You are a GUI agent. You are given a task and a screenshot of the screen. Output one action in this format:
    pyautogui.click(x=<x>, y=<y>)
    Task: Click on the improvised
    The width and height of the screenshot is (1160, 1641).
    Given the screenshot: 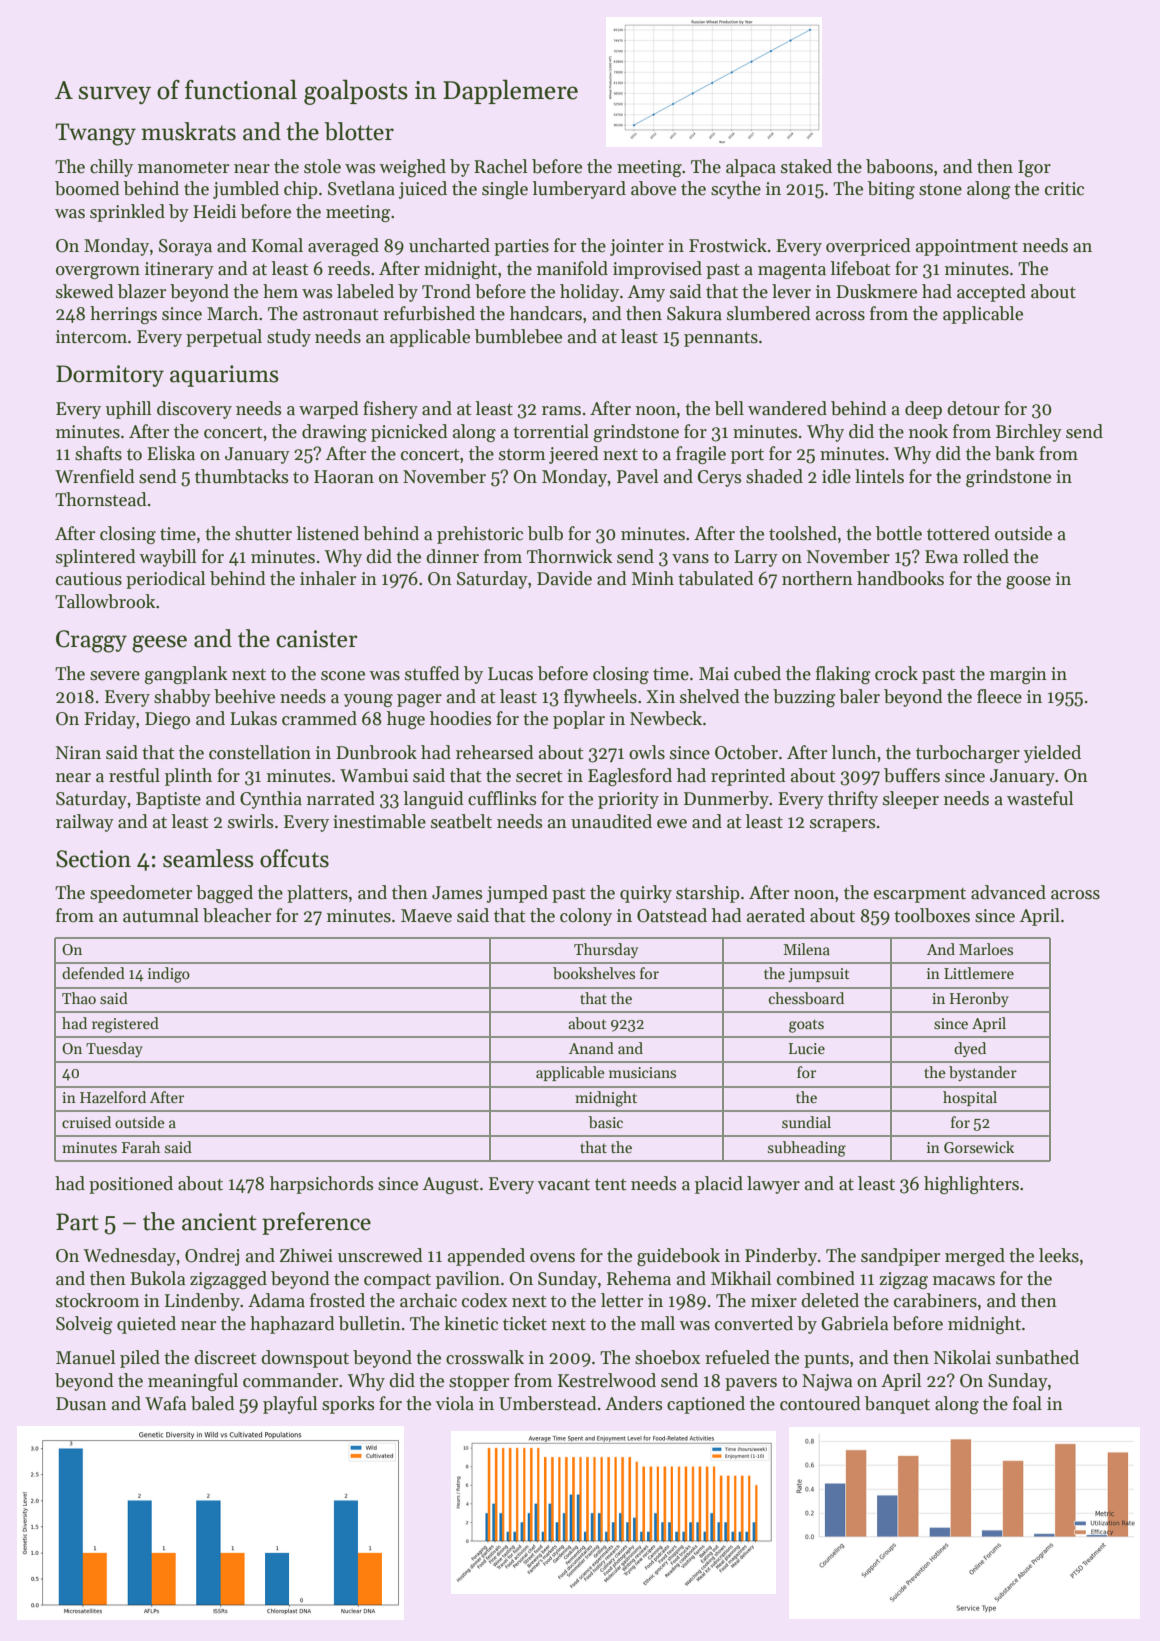 What is the action you would take?
    pyautogui.click(x=657, y=270)
